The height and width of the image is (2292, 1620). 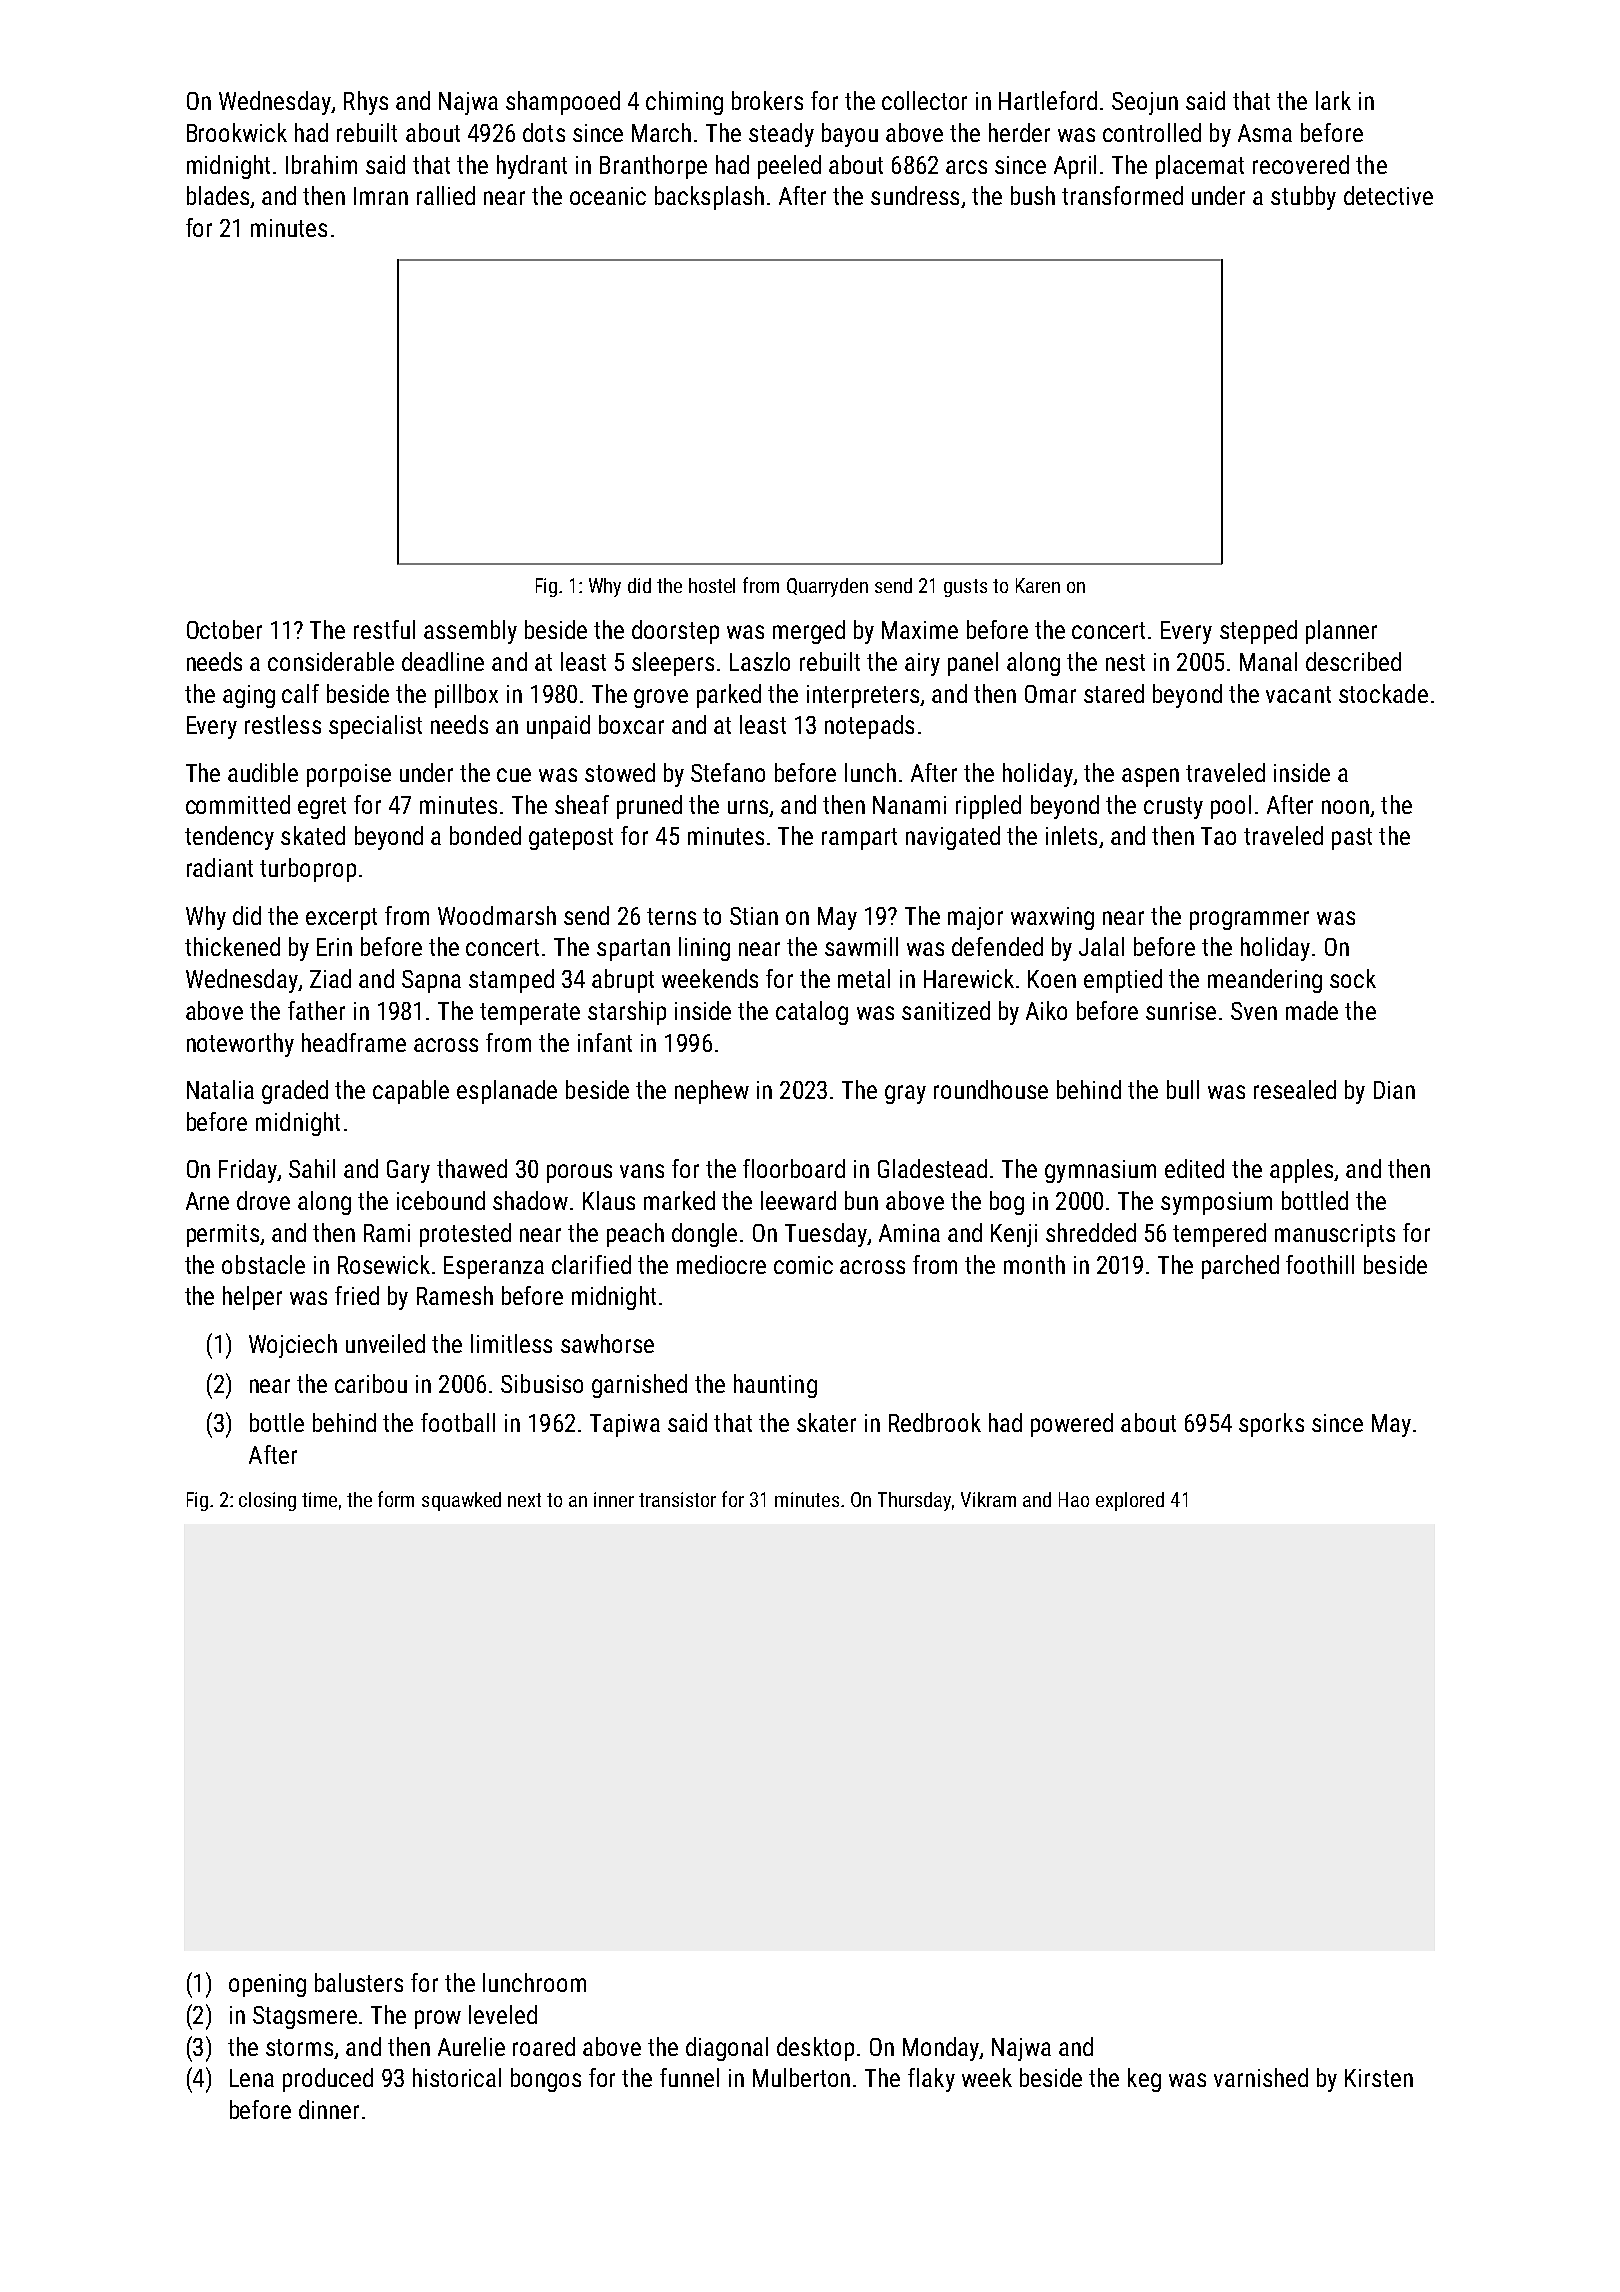 I want to click on stubby, so click(x=1303, y=198).
